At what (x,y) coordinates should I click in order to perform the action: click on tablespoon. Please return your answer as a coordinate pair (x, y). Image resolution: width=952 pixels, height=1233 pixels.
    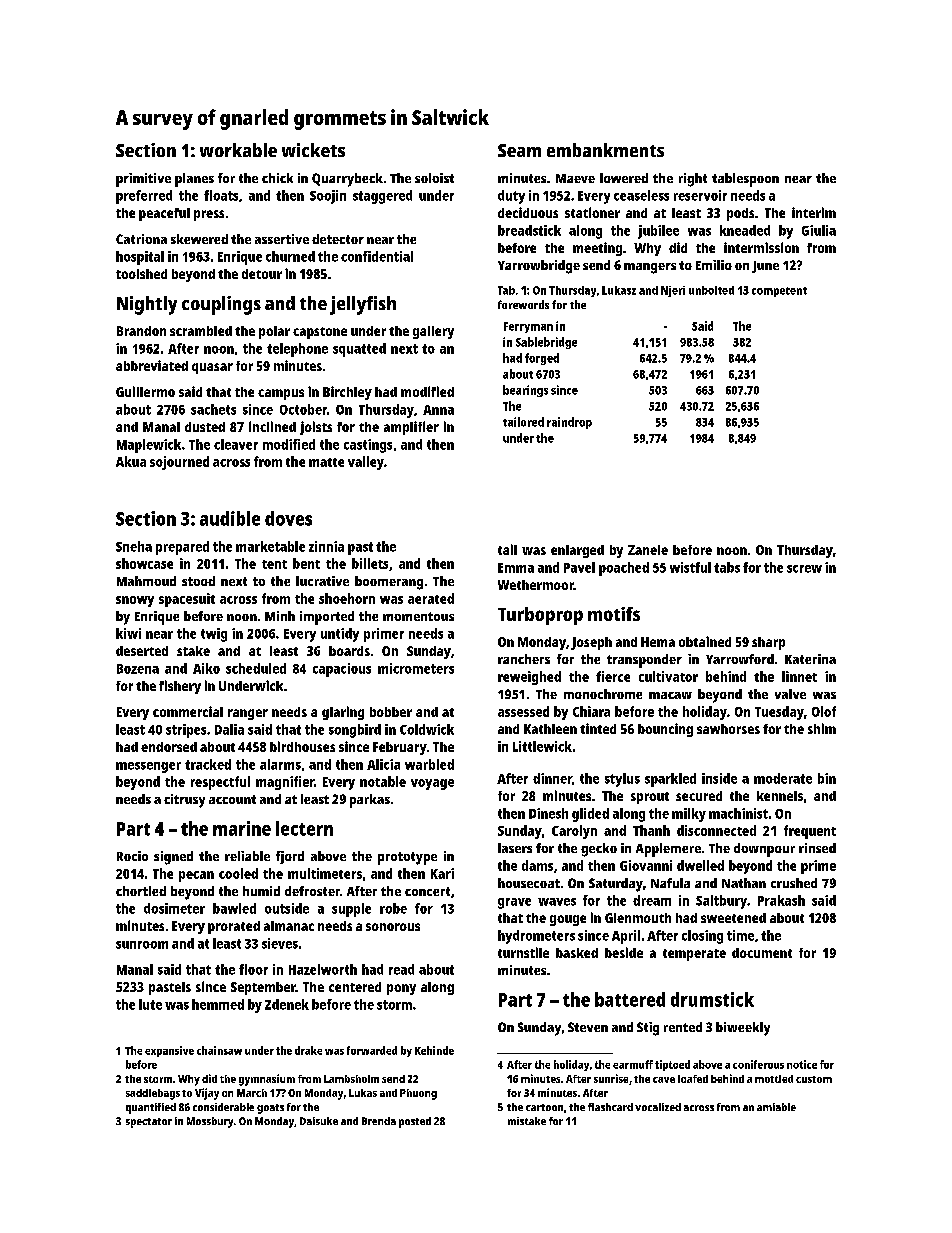
    Looking at the image, I should click on (745, 180).
